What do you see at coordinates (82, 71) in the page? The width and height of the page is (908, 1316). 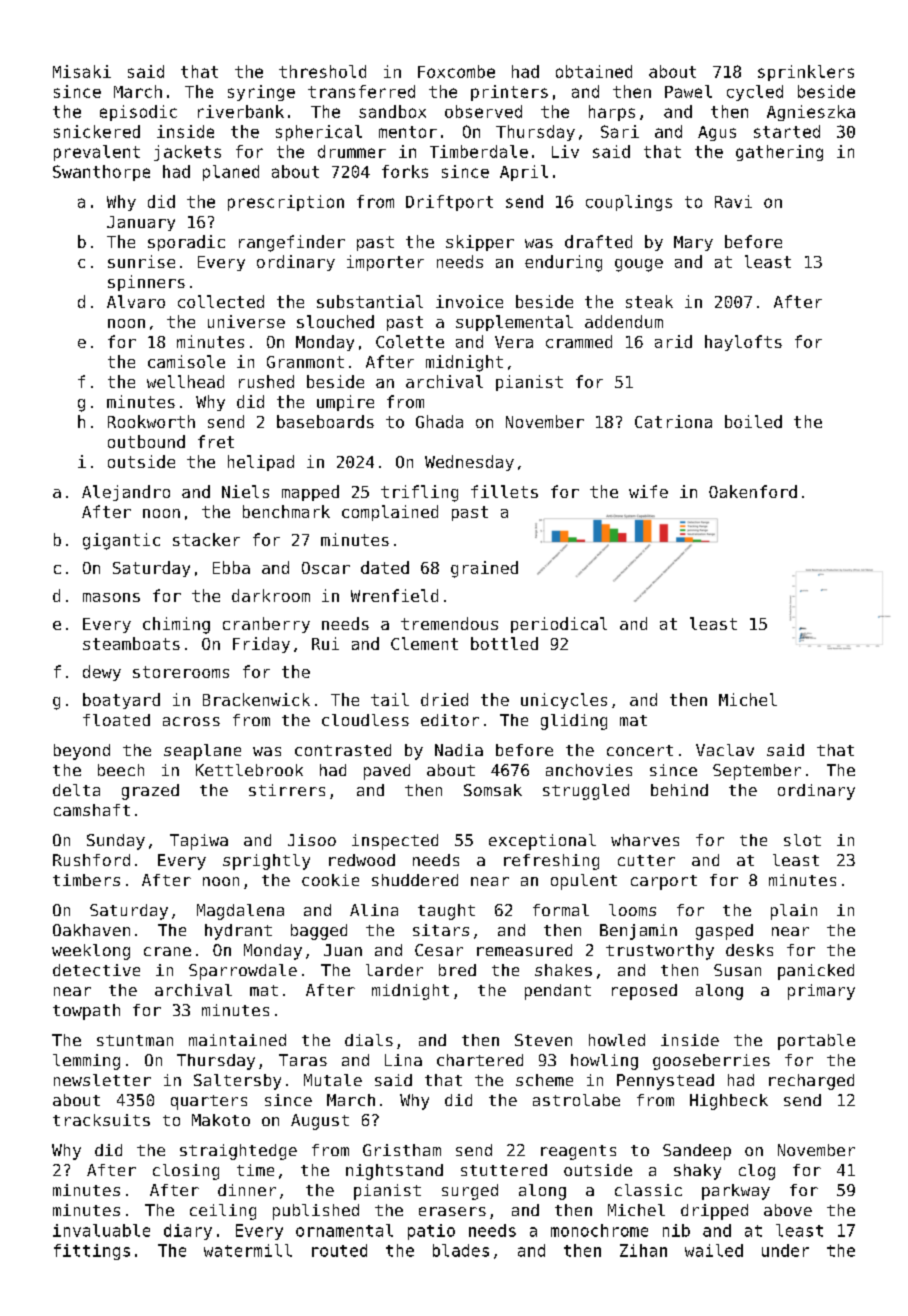 I see `Misaki` at bounding box center [82, 71].
